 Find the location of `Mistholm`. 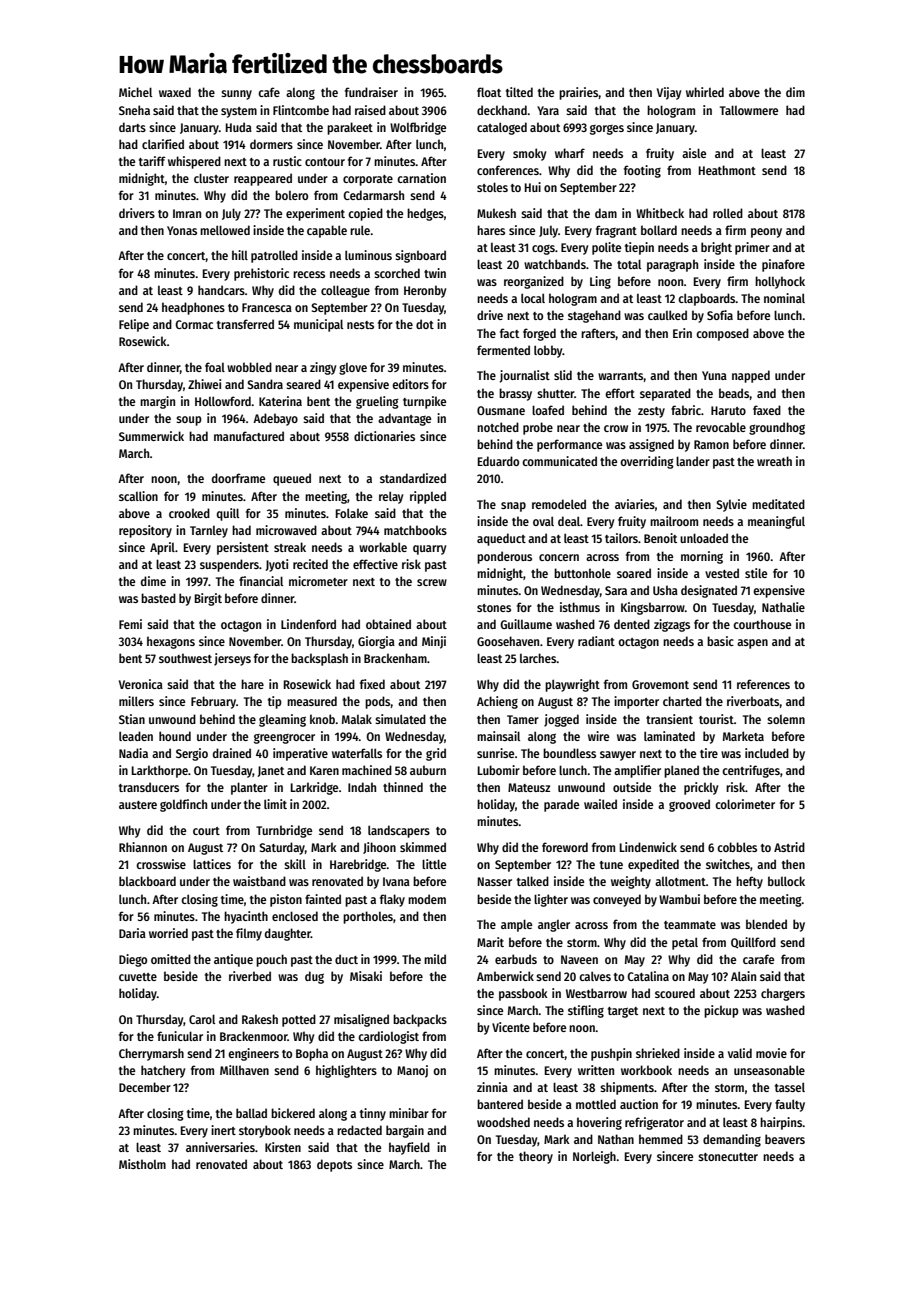

Mistholm is located at coordinates (142, 1164).
